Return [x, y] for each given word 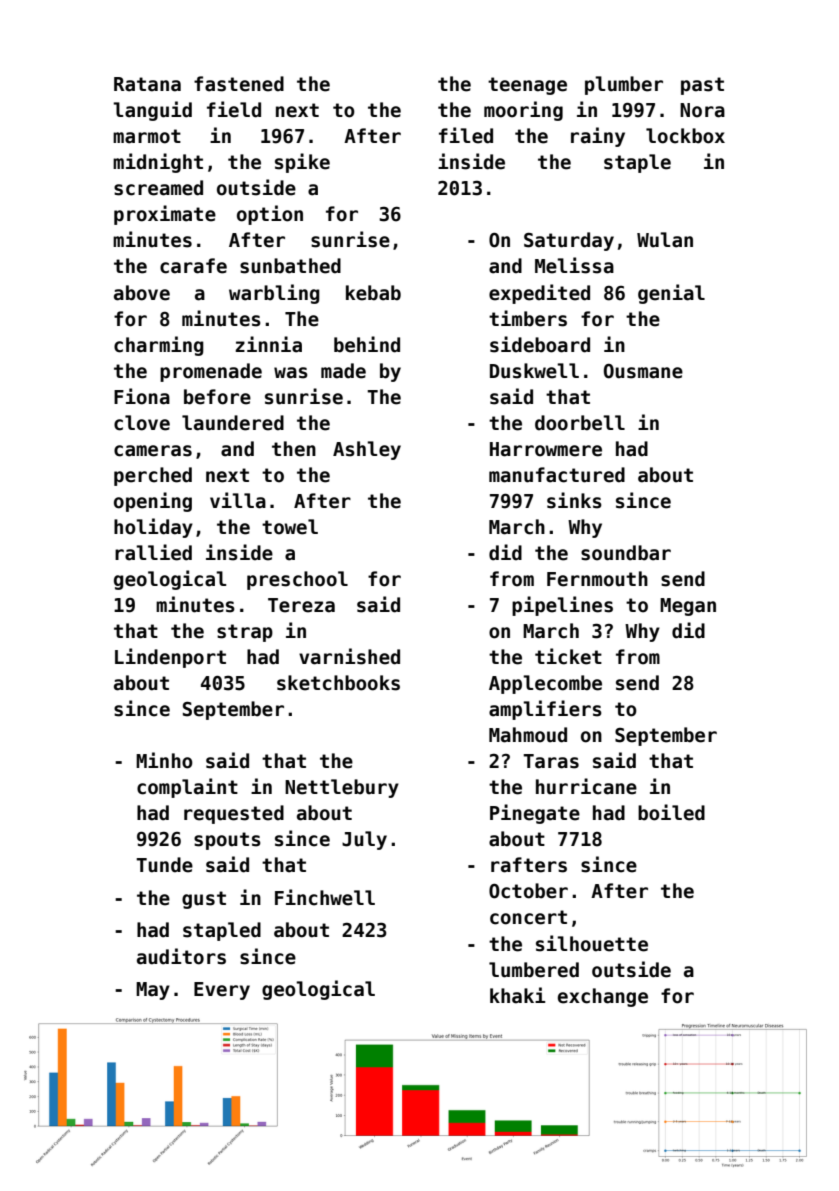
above [142, 293]
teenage [527, 86]
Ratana [147, 84]
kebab [373, 293]
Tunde [164, 865]
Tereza [301, 605]
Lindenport [170, 658]
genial [671, 294]
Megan [688, 607]
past [702, 86]
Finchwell [325, 897]
